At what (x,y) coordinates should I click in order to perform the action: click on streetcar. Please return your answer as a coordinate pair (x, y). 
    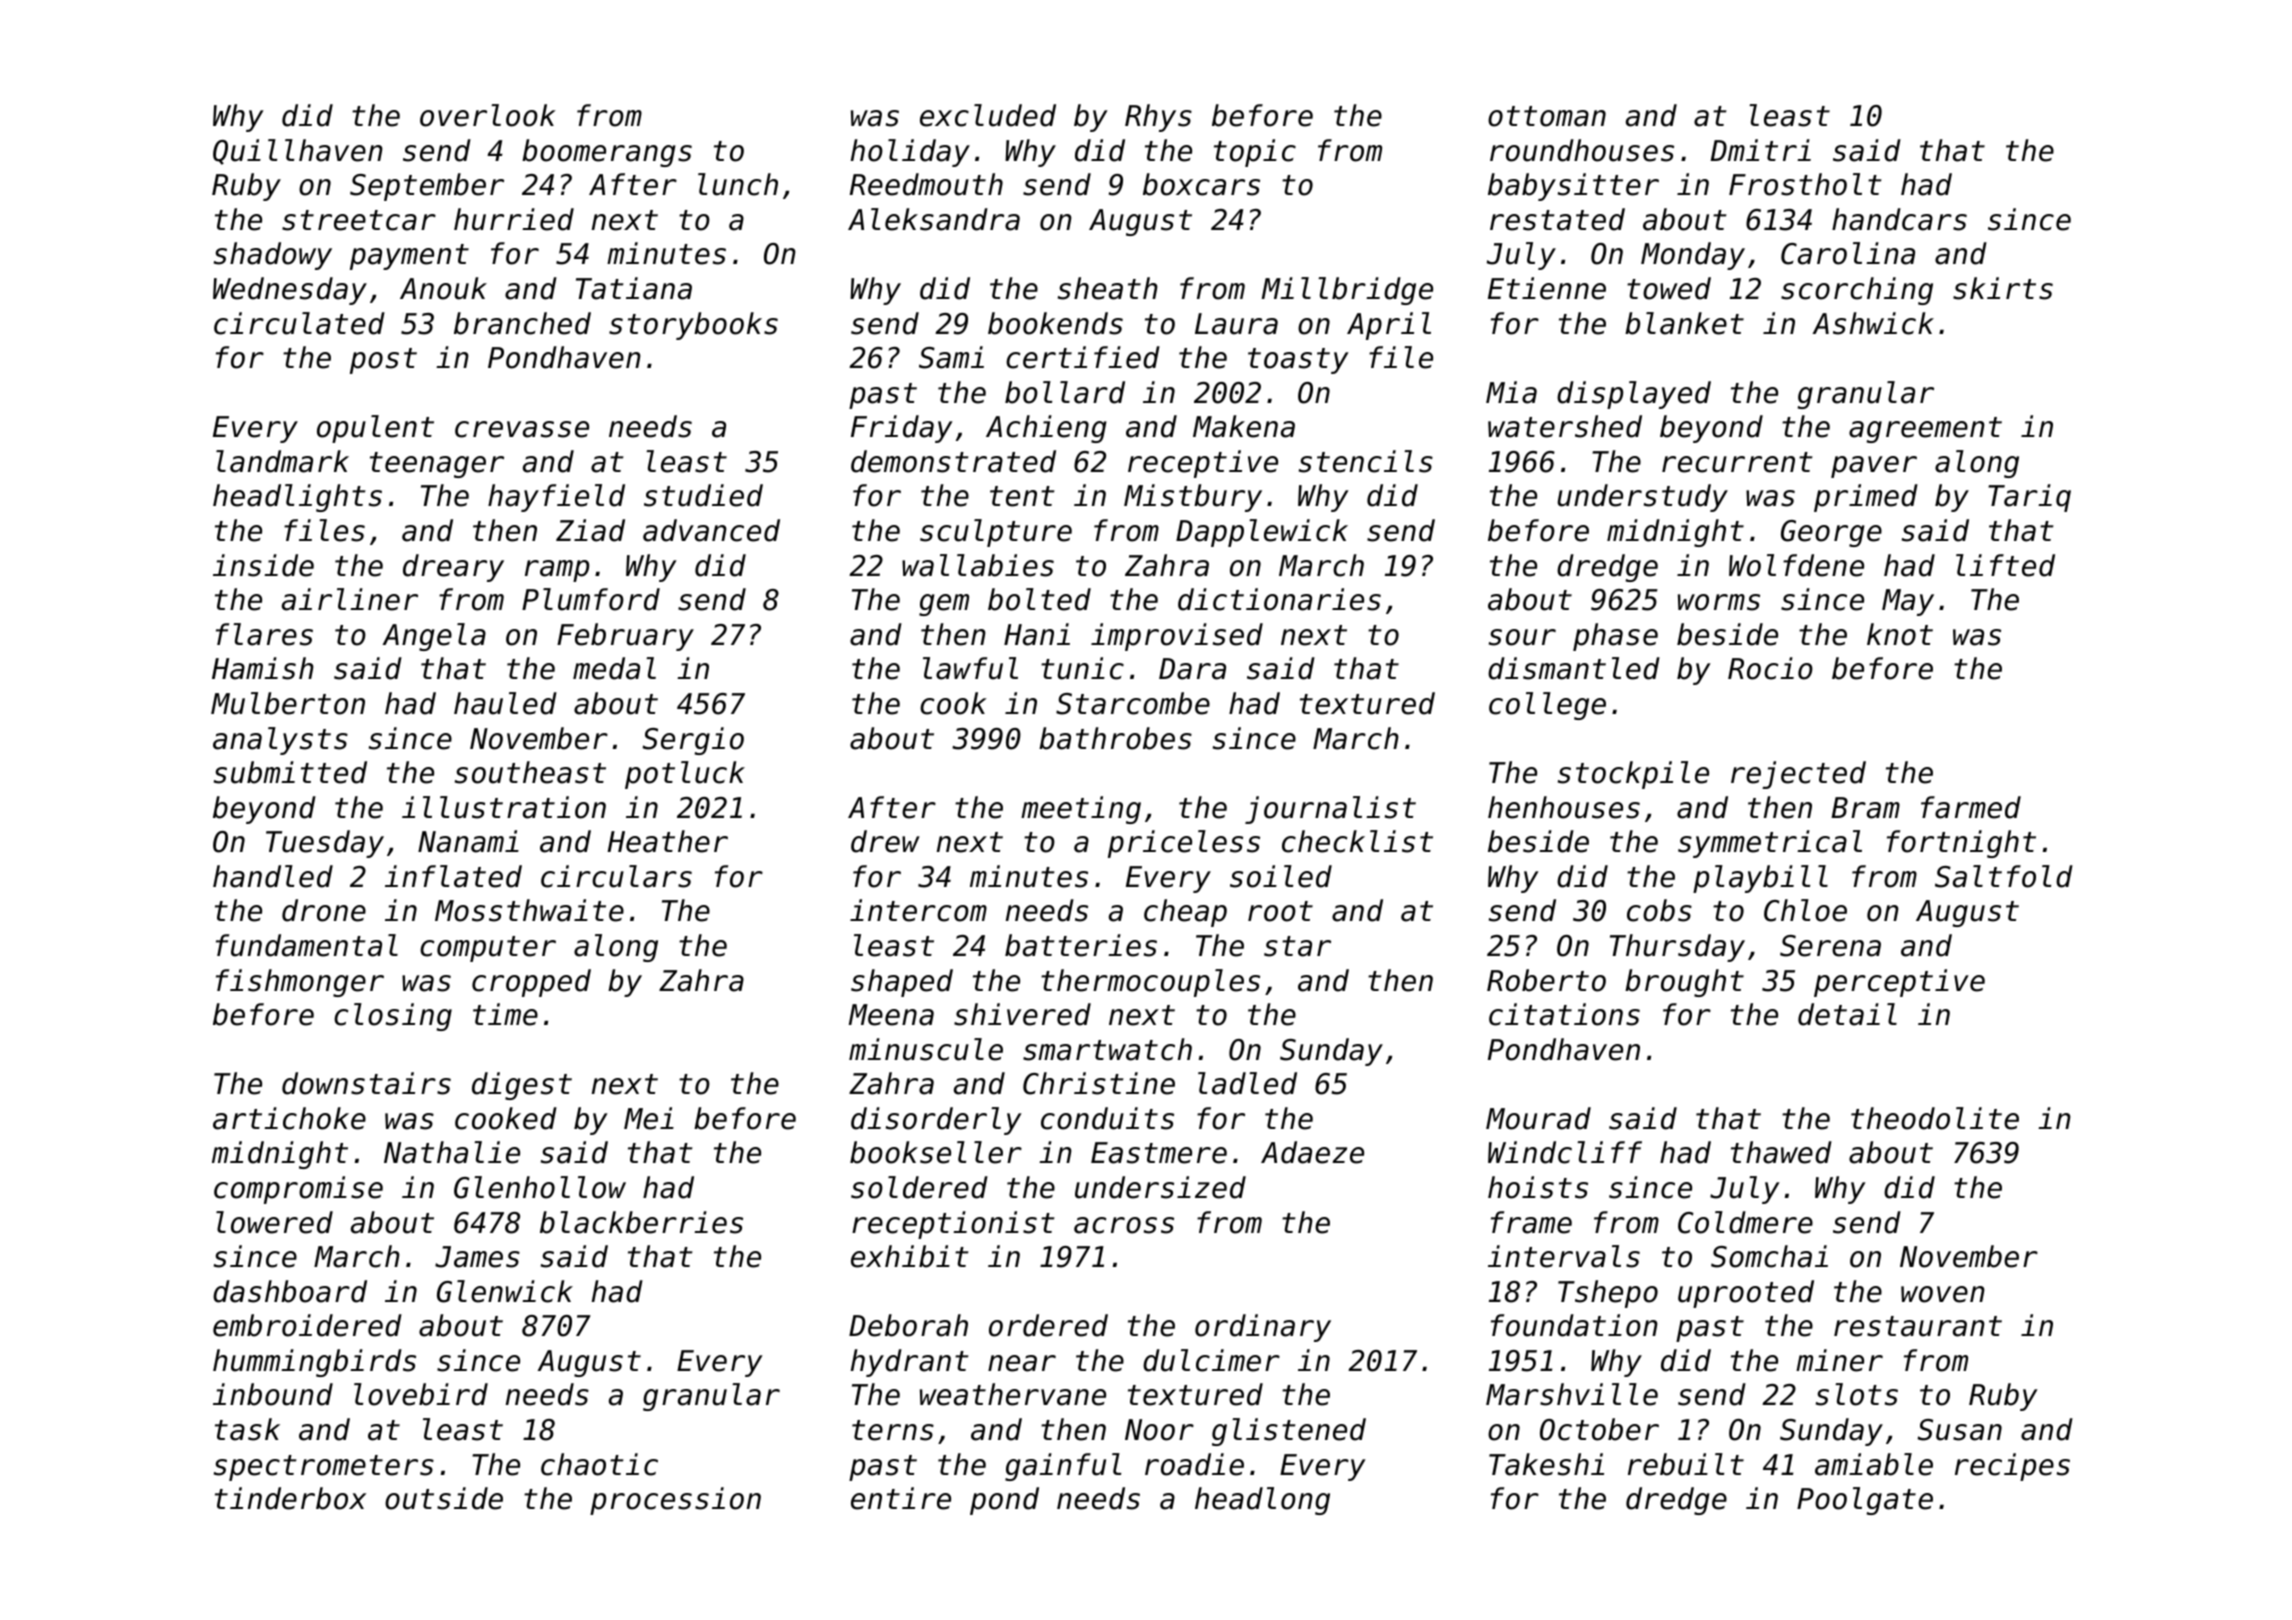
    Looking at the image, I should click on (359, 220).
